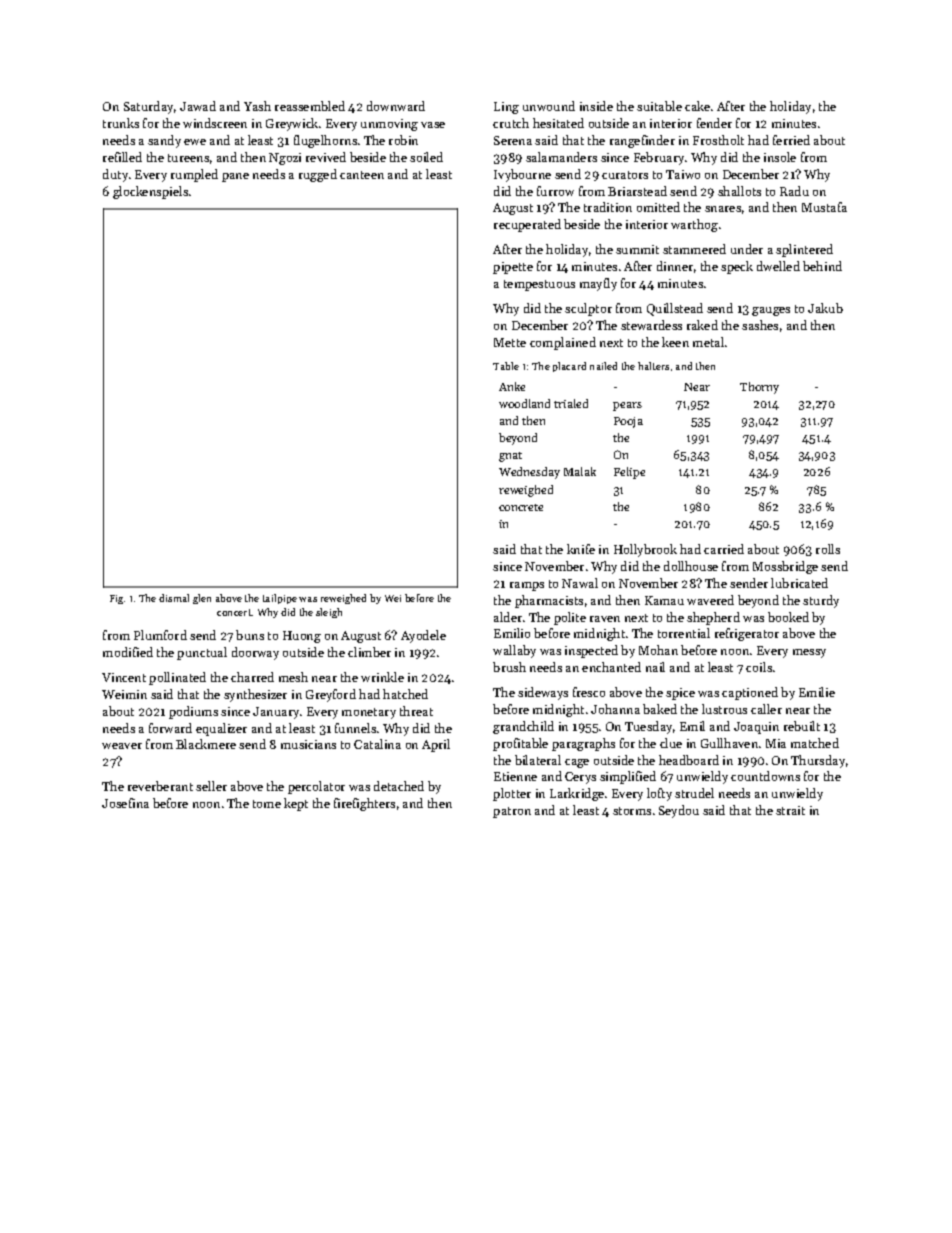  I want to click on raked, so click(702, 325).
